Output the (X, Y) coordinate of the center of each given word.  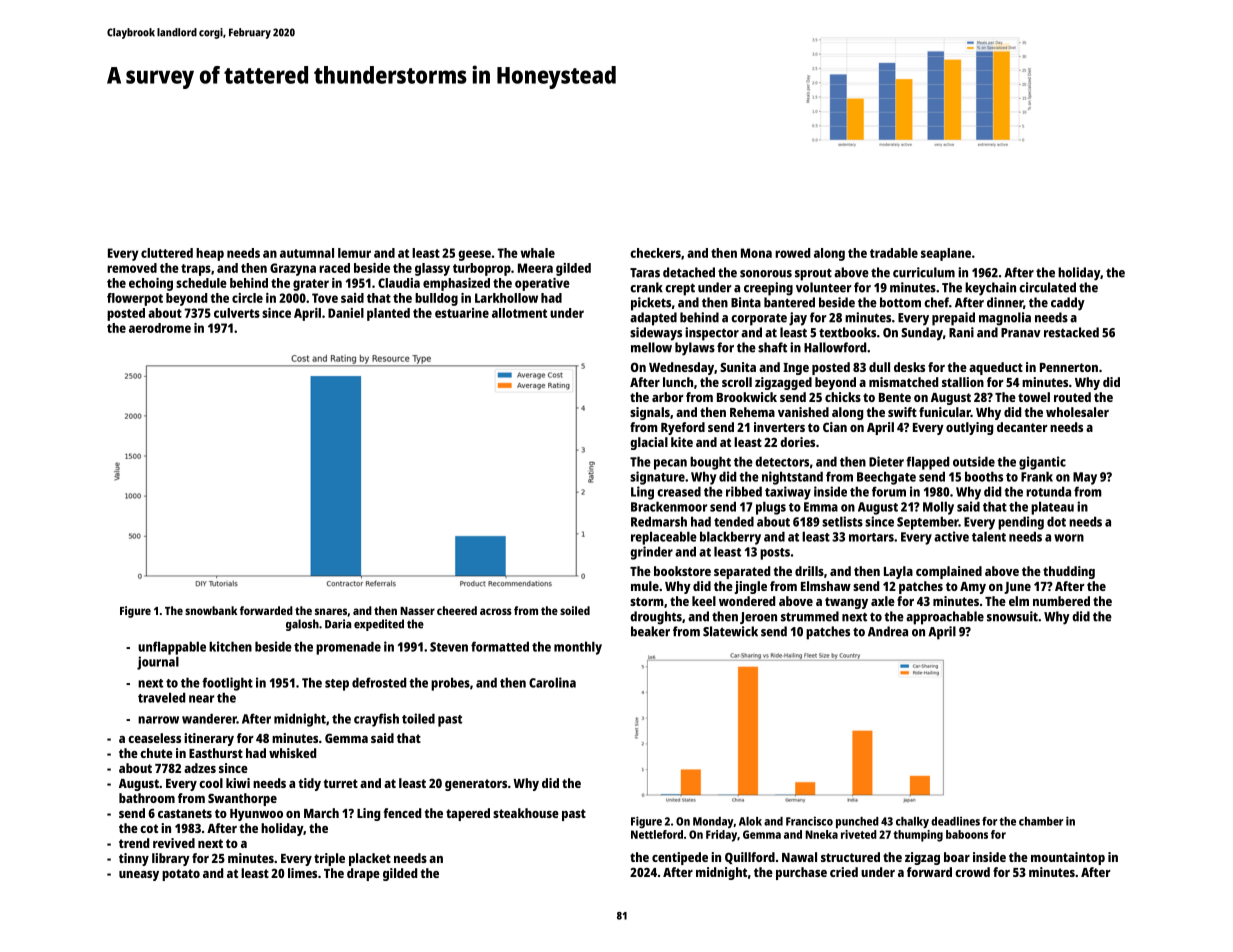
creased (679, 491)
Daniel (346, 313)
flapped (927, 463)
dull (879, 367)
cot (149, 828)
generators (476, 785)
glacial (649, 443)
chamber (1041, 821)
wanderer (209, 718)
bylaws (695, 349)
